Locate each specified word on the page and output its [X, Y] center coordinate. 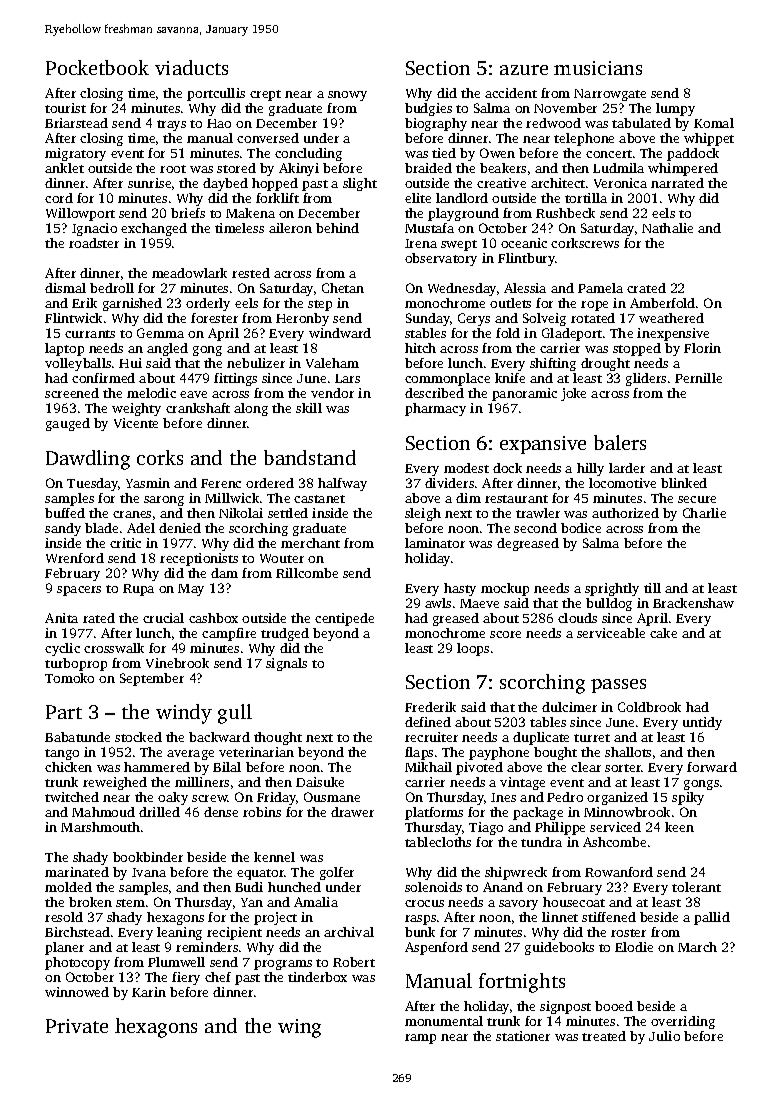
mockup [505, 589]
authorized [625, 513]
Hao [219, 123]
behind [337, 228]
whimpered [683, 169]
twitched [72, 797]
